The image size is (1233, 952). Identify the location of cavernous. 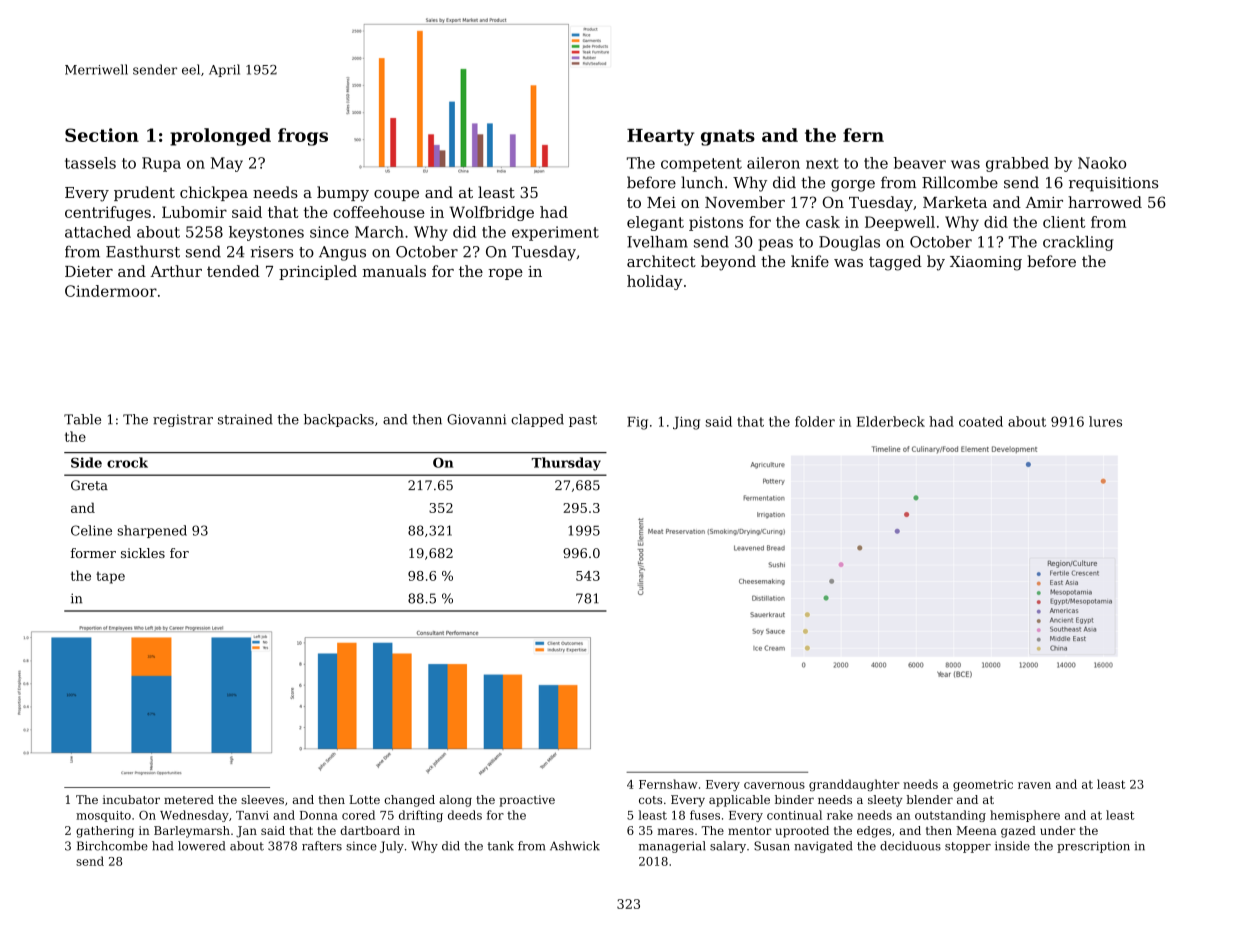
(774, 785).
